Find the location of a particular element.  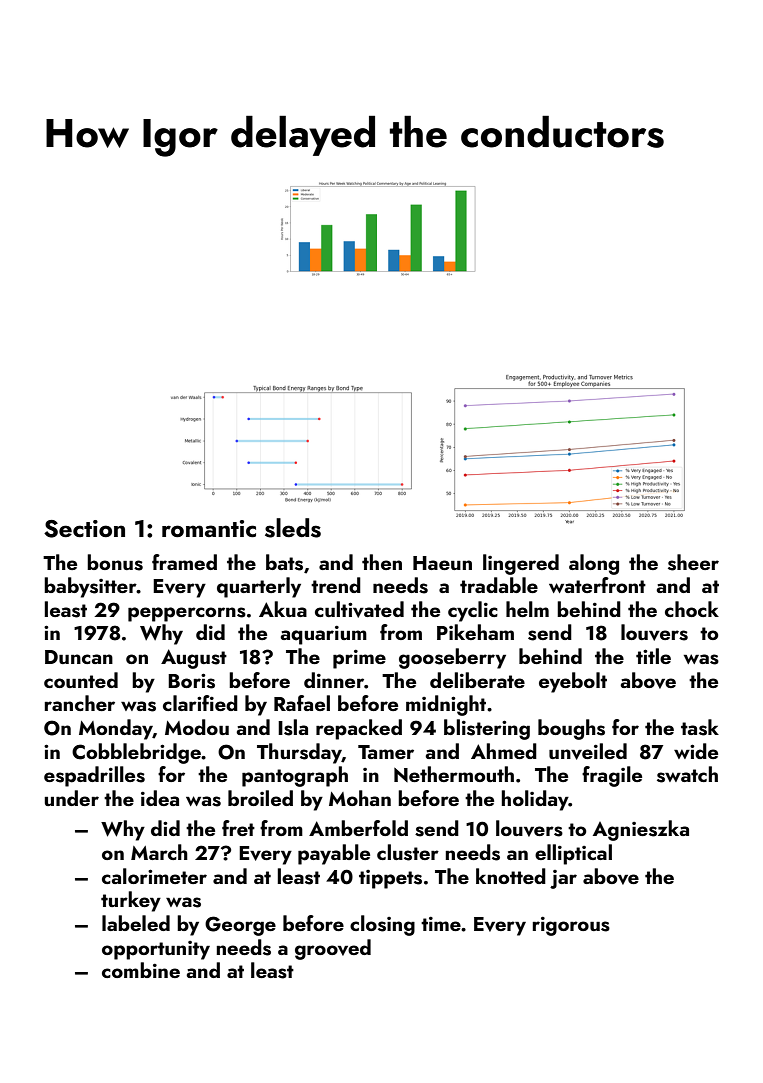

cultivated is located at coordinates (359, 609).
